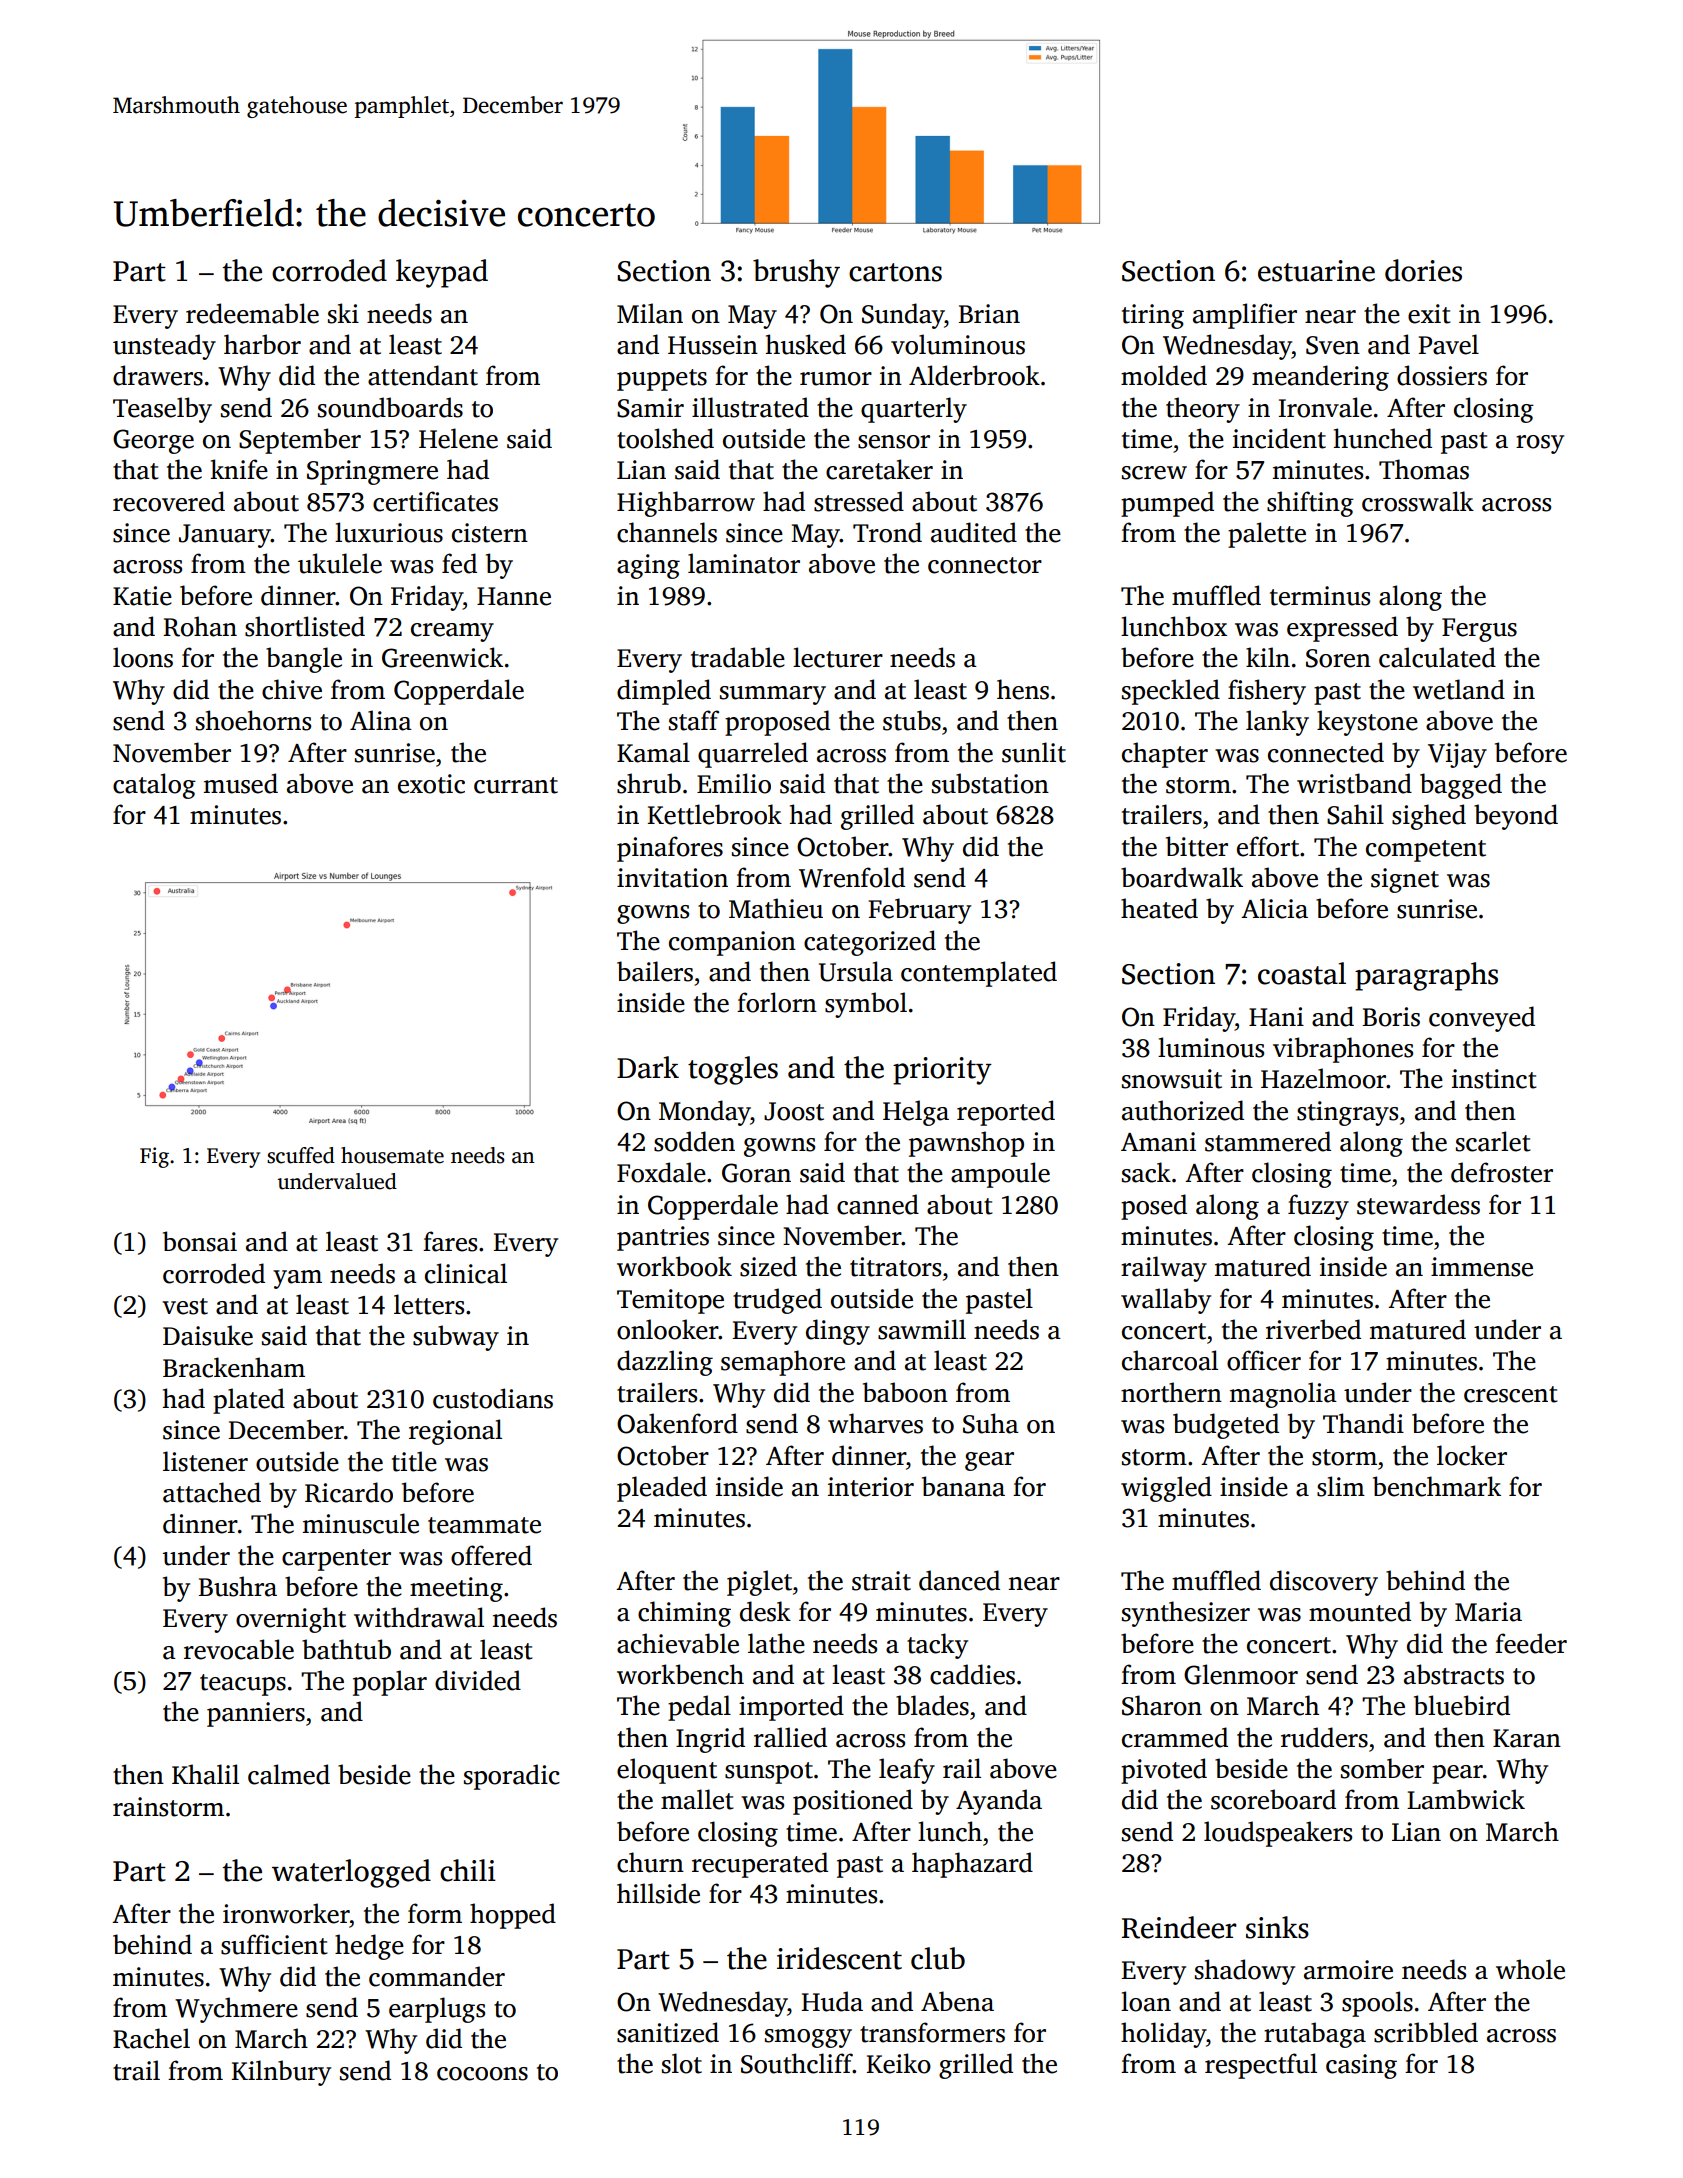  Describe the element at coordinates (1283, 1395) in the document. I see `magnolia` at that location.
